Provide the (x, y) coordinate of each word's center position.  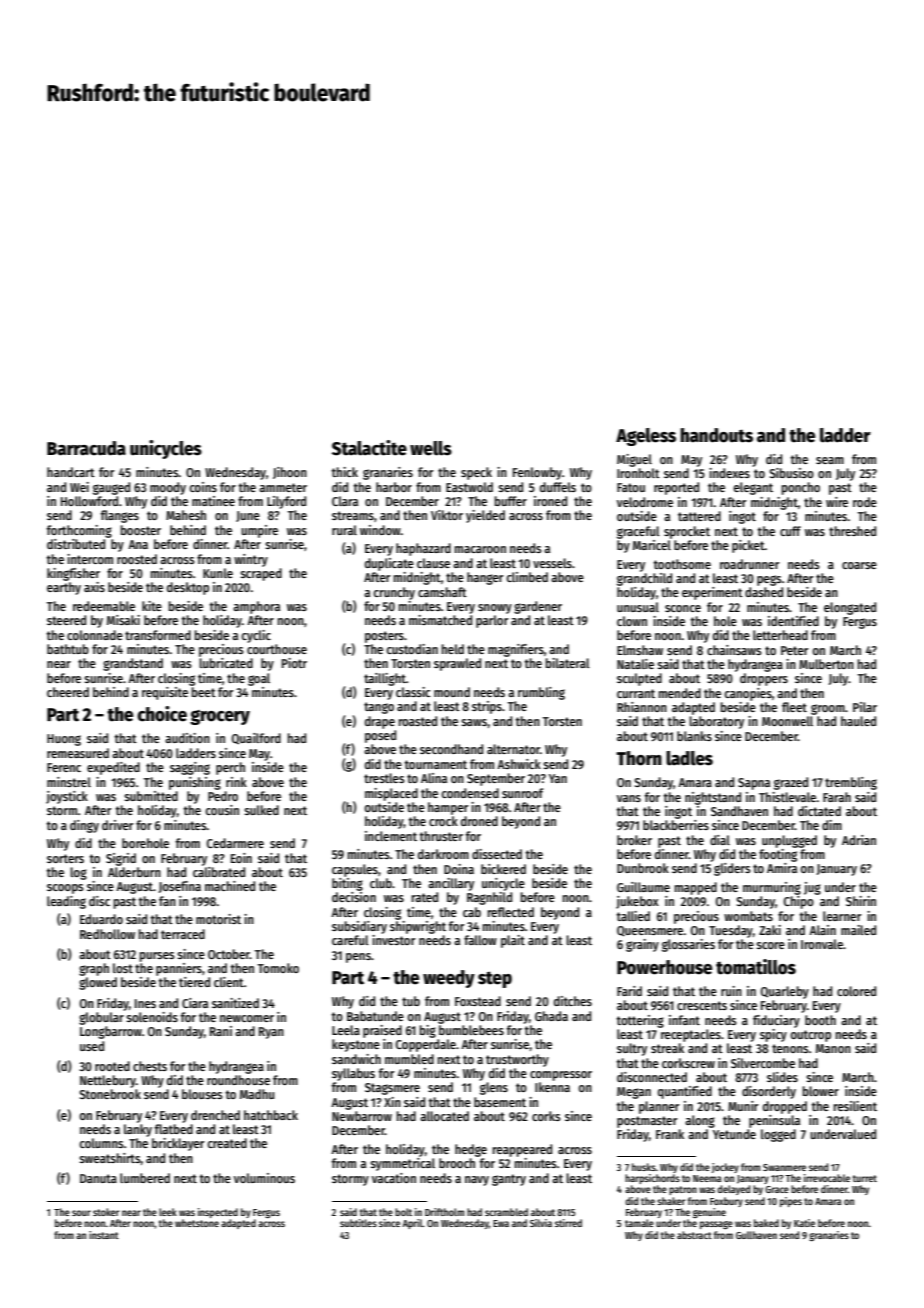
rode (865, 502)
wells (431, 448)
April (412, 1224)
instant (104, 1235)
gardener (538, 607)
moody (168, 488)
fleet (794, 707)
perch (230, 768)
